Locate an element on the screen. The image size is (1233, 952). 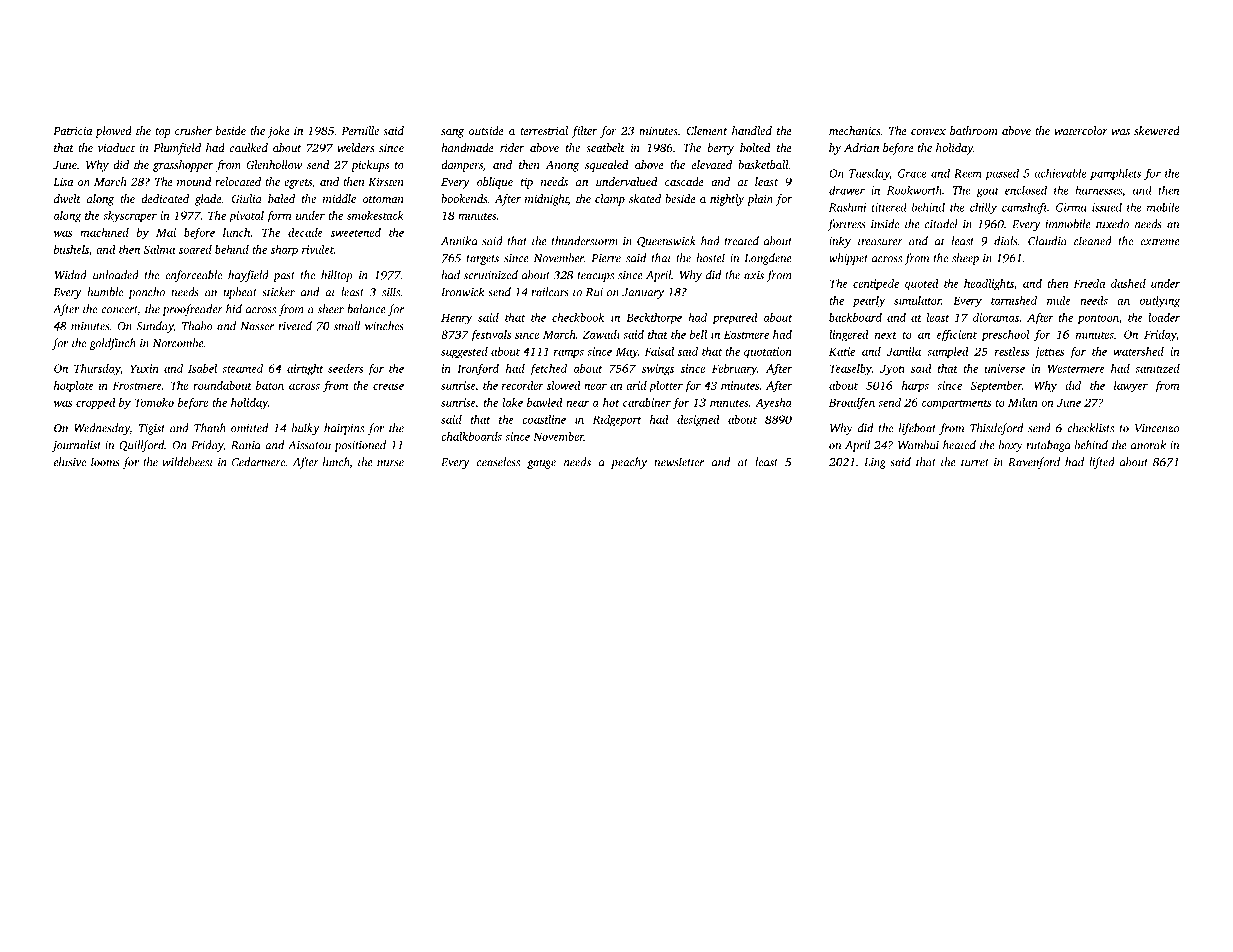
newsletter is located at coordinates (679, 462).
